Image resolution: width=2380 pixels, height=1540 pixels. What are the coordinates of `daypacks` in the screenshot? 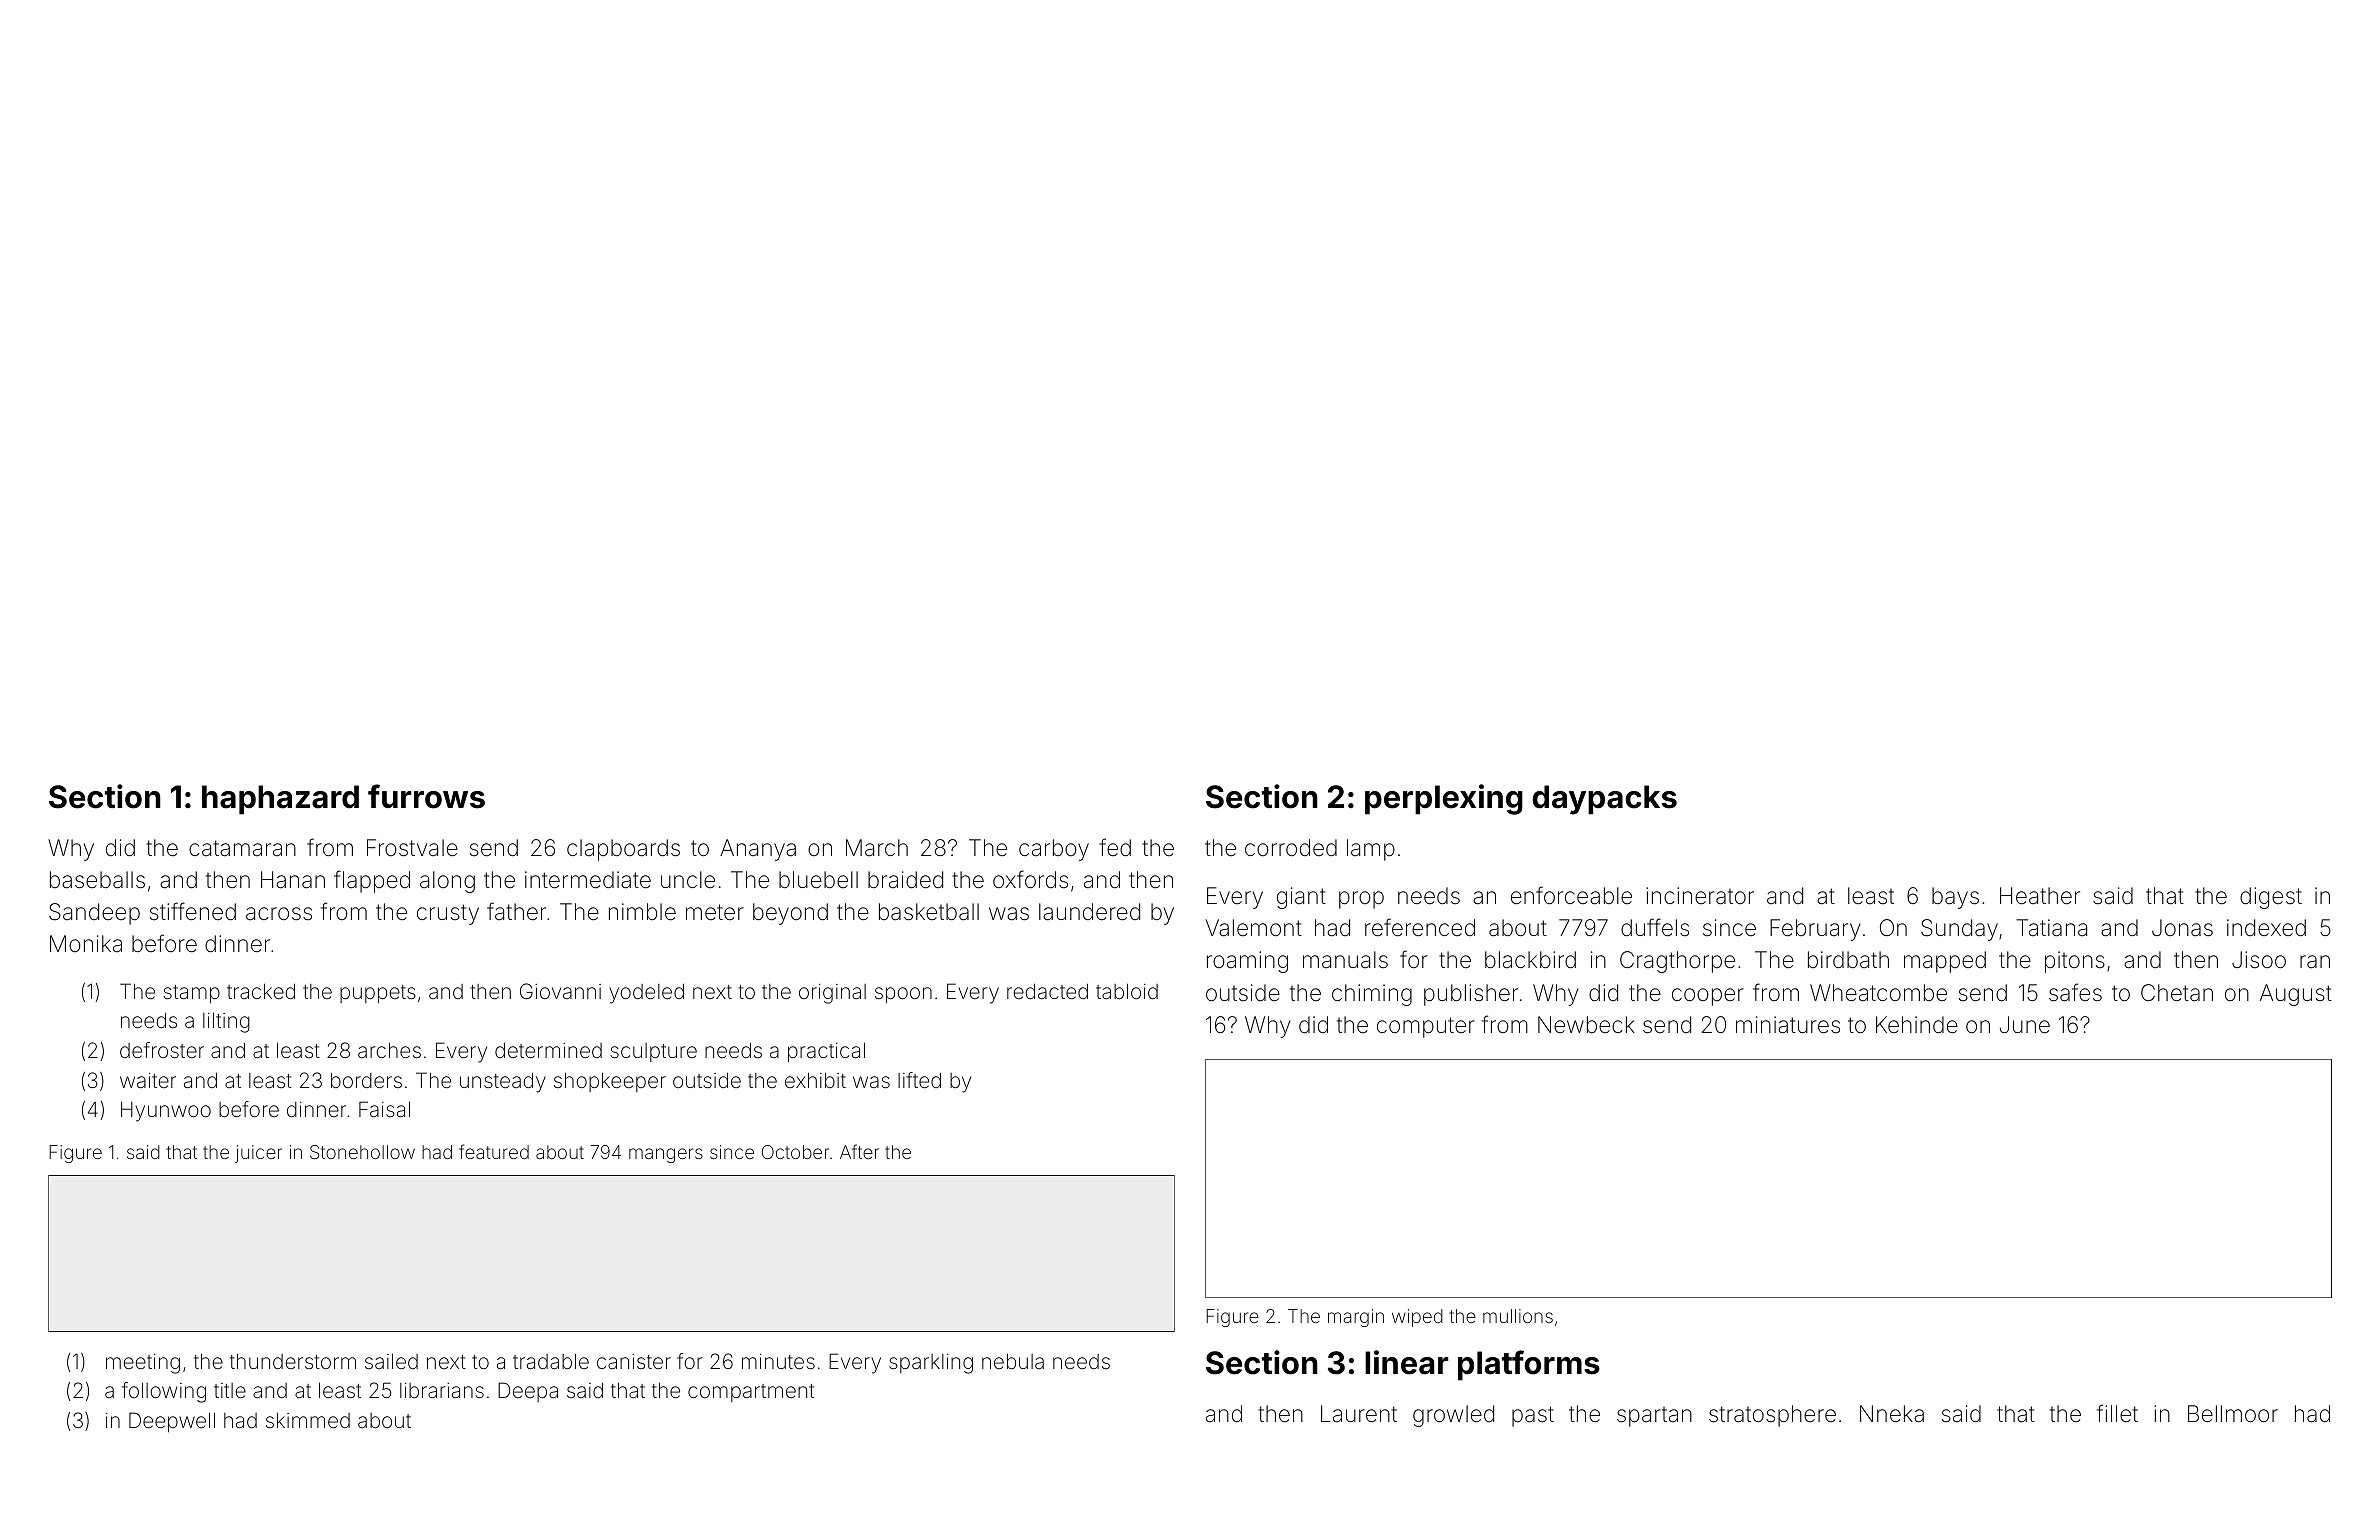 It's located at (1604, 800).
